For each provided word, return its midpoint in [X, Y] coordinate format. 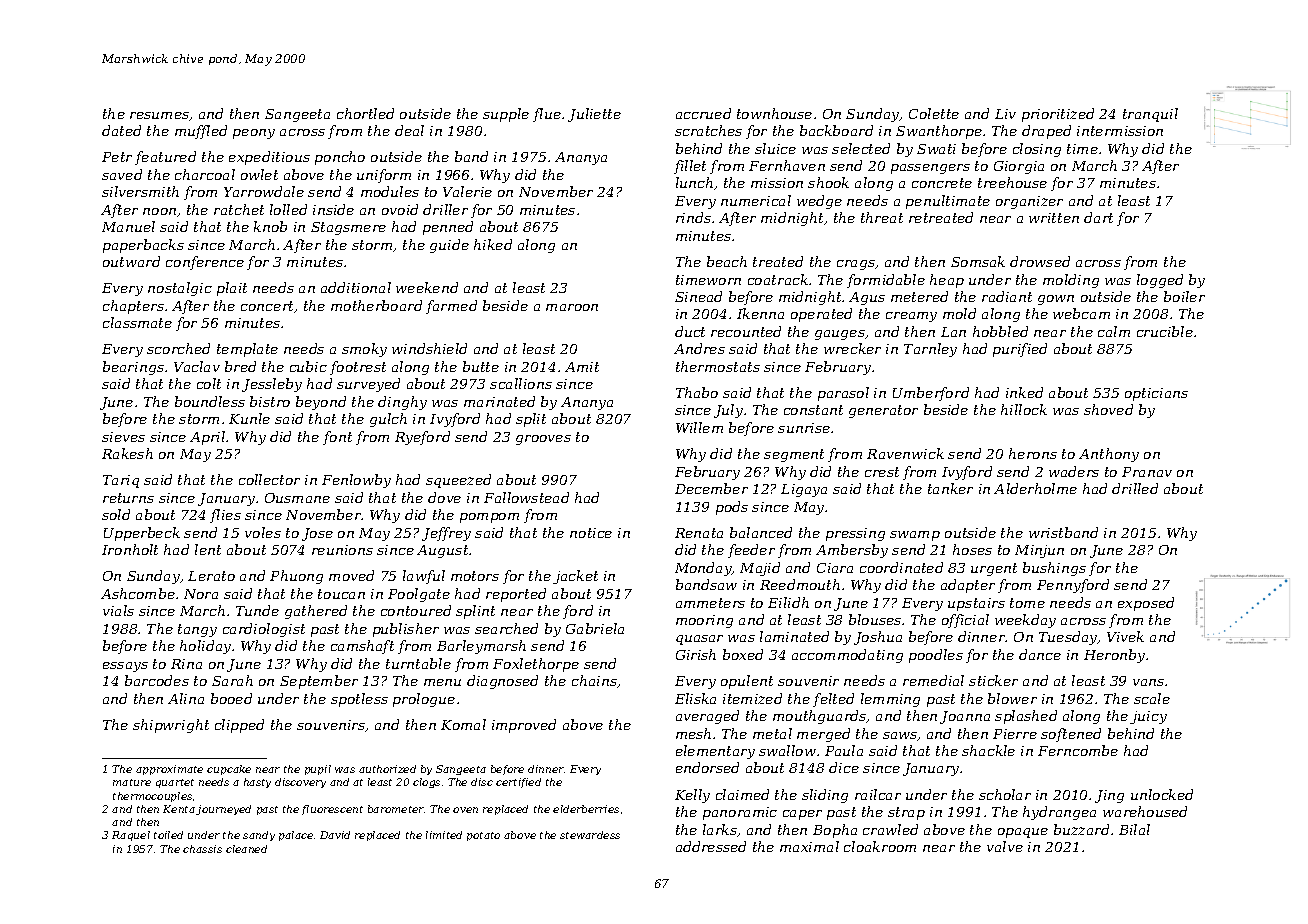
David [335, 835]
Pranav [1147, 472]
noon [159, 211]
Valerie [467, 191]
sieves [123, 437]
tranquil [1150, 115]
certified [518, 783]
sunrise [804, 428]
